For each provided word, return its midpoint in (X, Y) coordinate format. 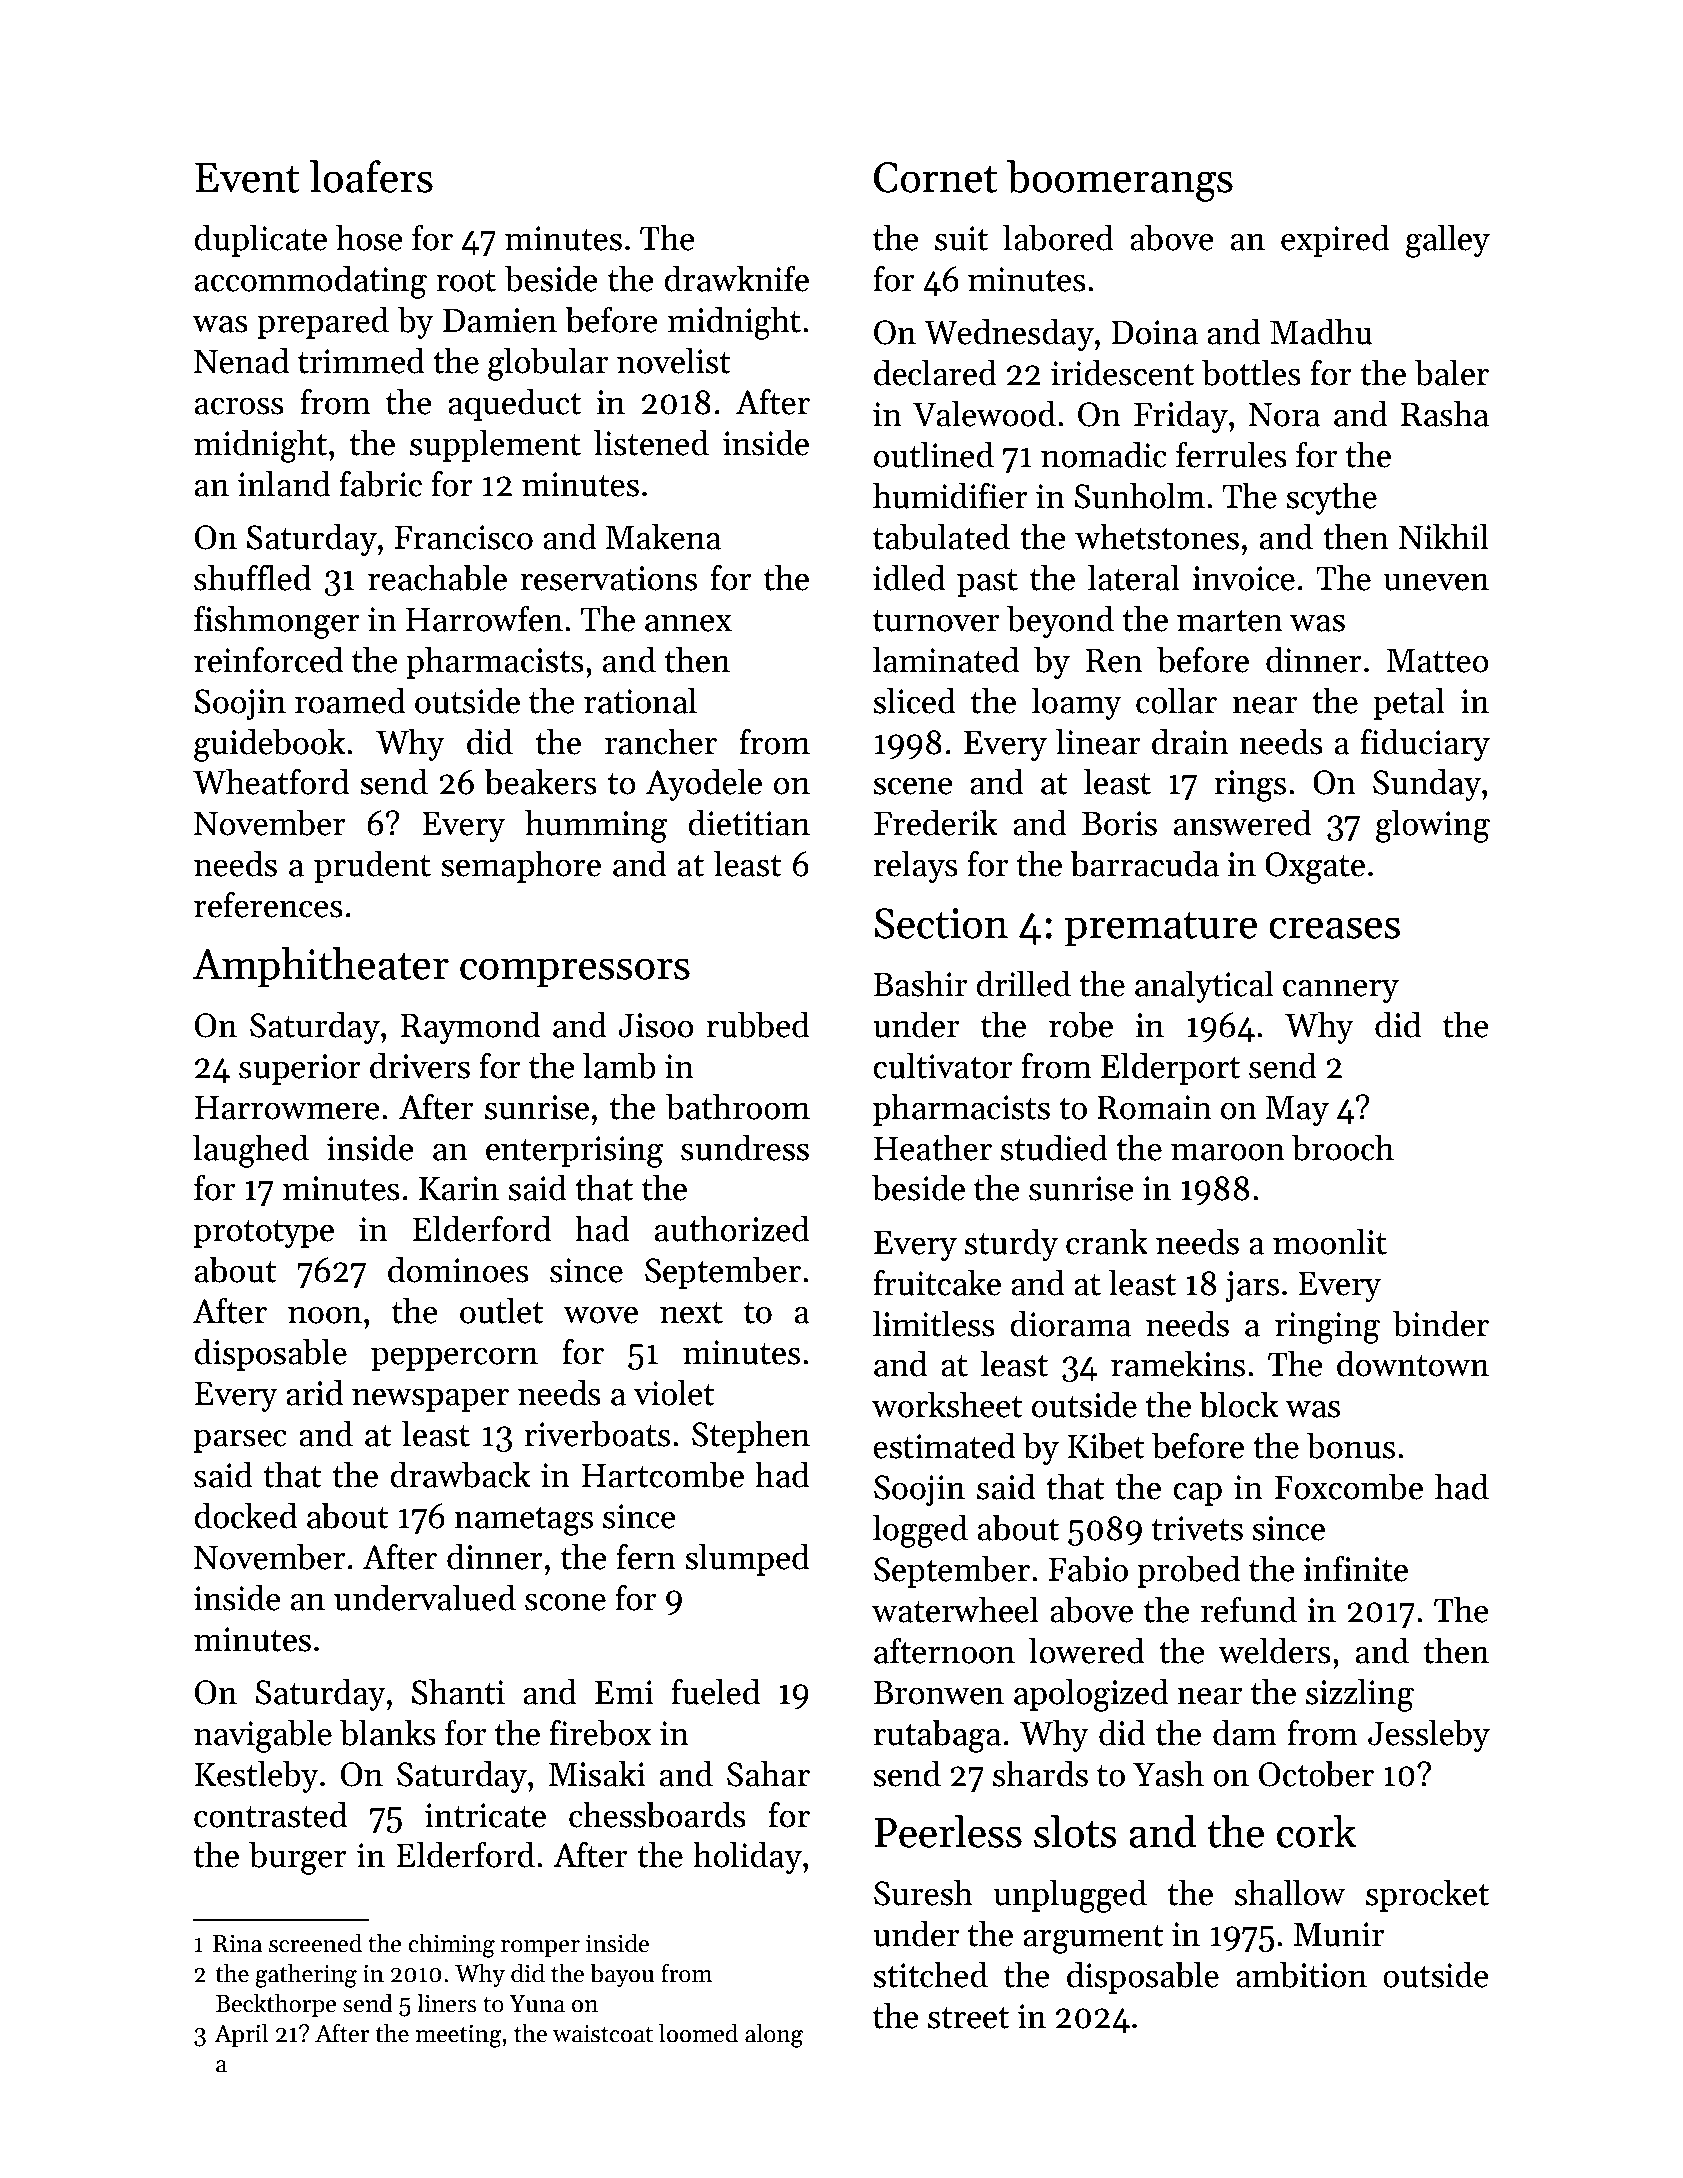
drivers (420, 1065)
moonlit (1330, 1241)
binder (1441, 1323)
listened (651, 442)
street (968, 2018)
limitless (933, 1323)
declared (935, 372)
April (241, 2035)
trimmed (361, 360)
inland (284, 483)
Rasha (1445, 413)
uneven (1436, 582)
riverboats (597, 1433)
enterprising (575, 1152)
